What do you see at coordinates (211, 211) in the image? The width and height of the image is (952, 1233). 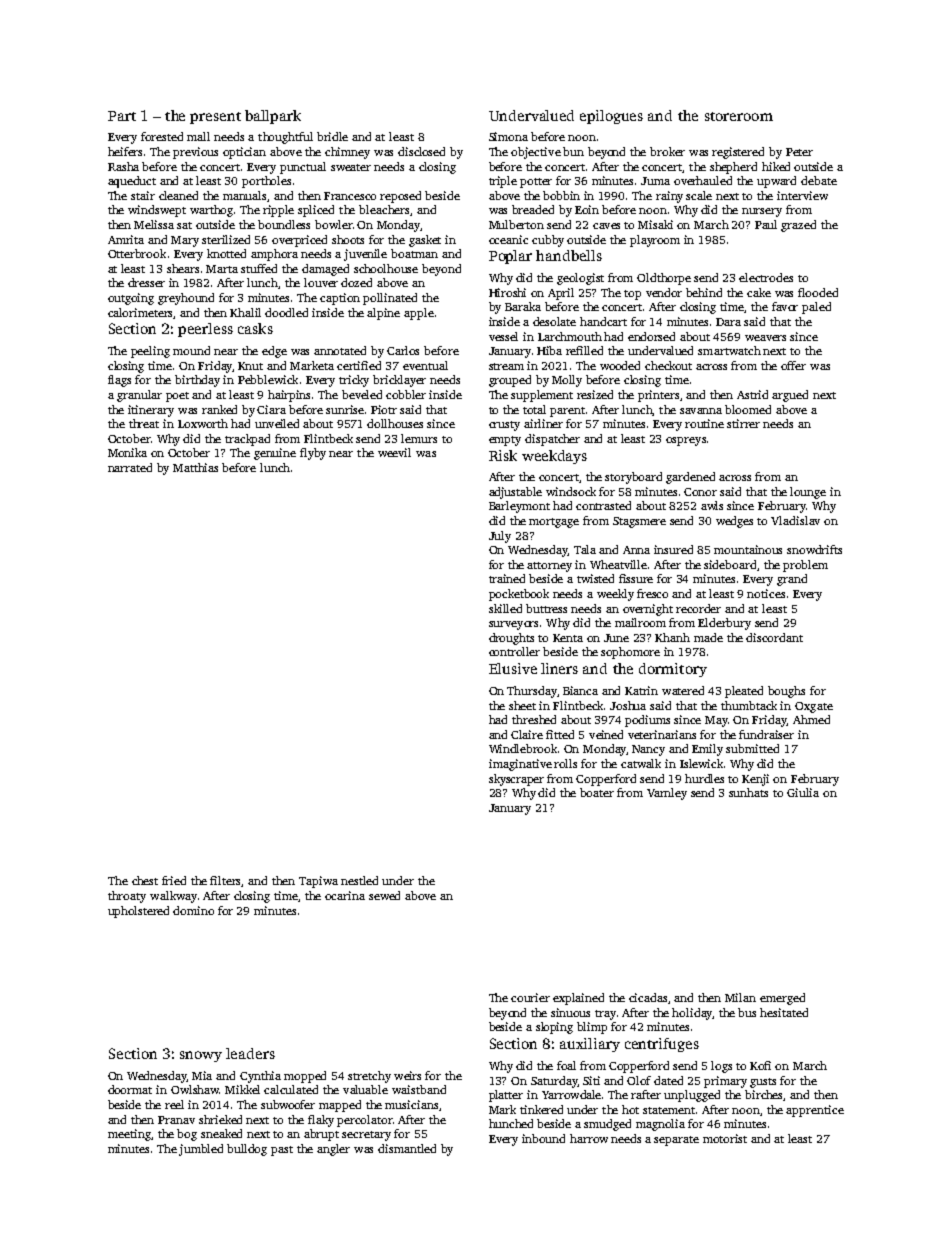 I see `warthog` at bounding box center [211, 211].
